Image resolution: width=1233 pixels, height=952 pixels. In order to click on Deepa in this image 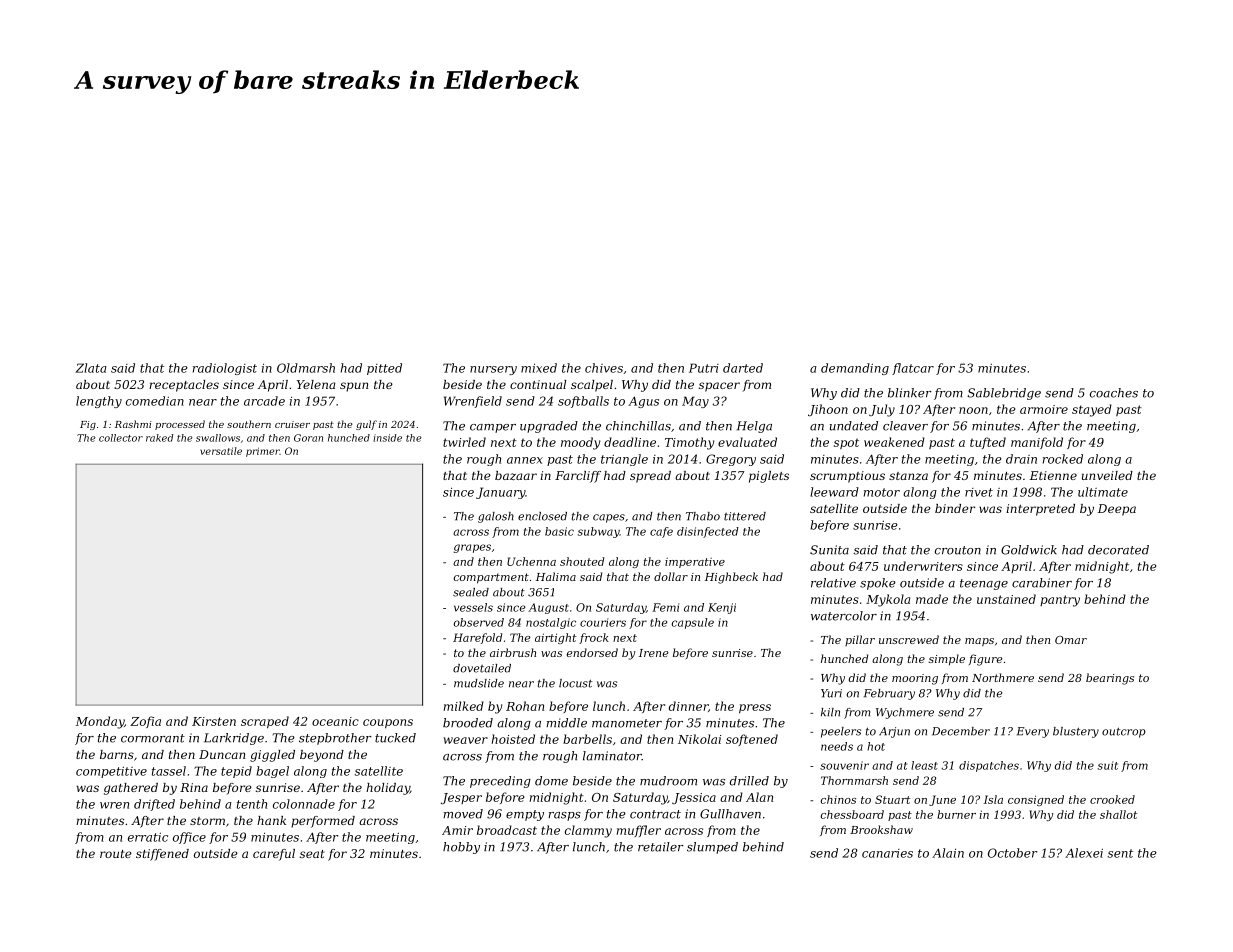, I will do `click(1117, 510)`.
